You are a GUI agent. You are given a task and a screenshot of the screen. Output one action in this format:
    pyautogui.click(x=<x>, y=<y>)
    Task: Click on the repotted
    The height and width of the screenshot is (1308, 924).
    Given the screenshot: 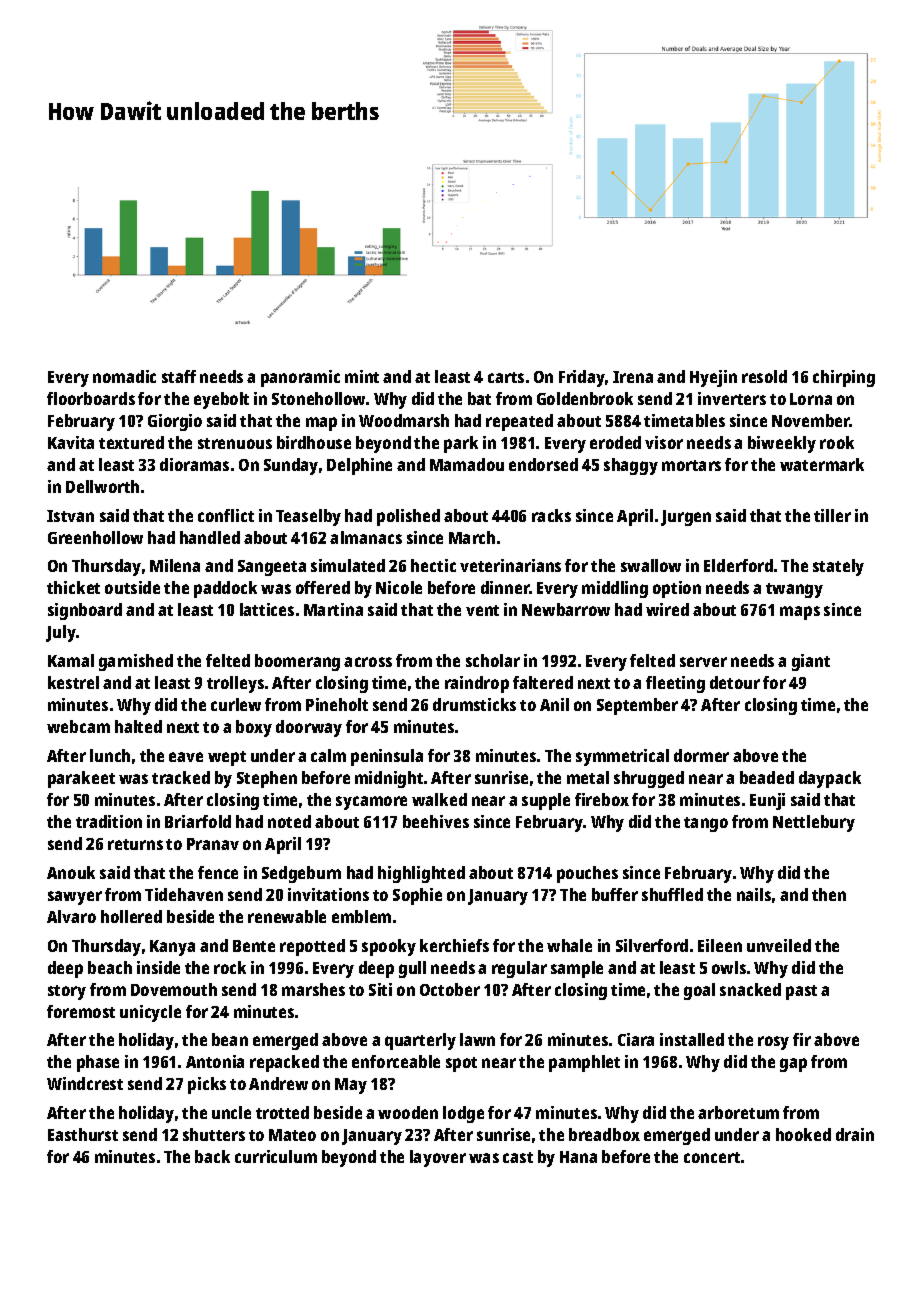 What is the action you would take?
    pyautogui.click(x=312, y=947)
